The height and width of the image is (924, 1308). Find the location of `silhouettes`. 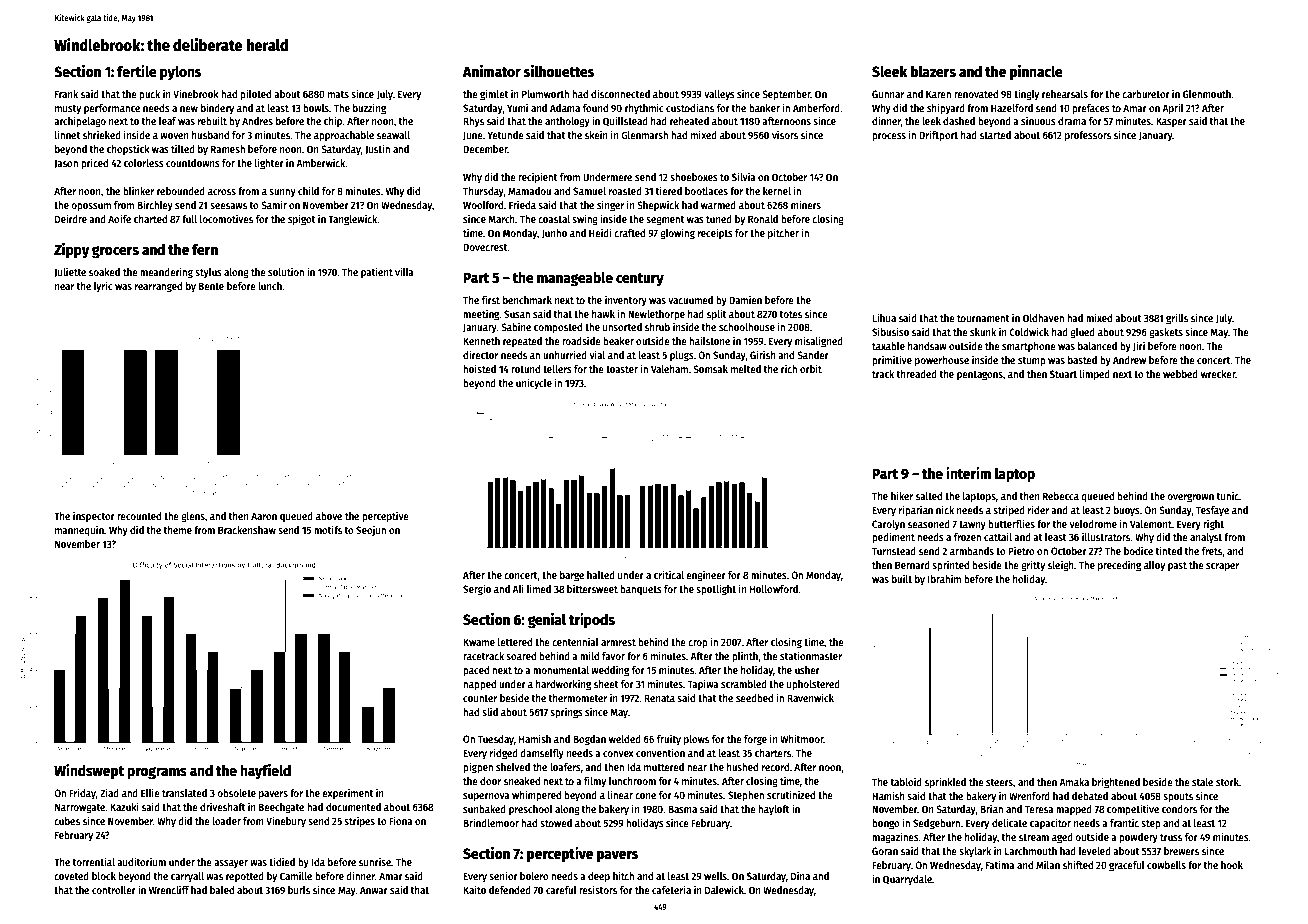

silhouettes is located at coordinates (559, 71).
